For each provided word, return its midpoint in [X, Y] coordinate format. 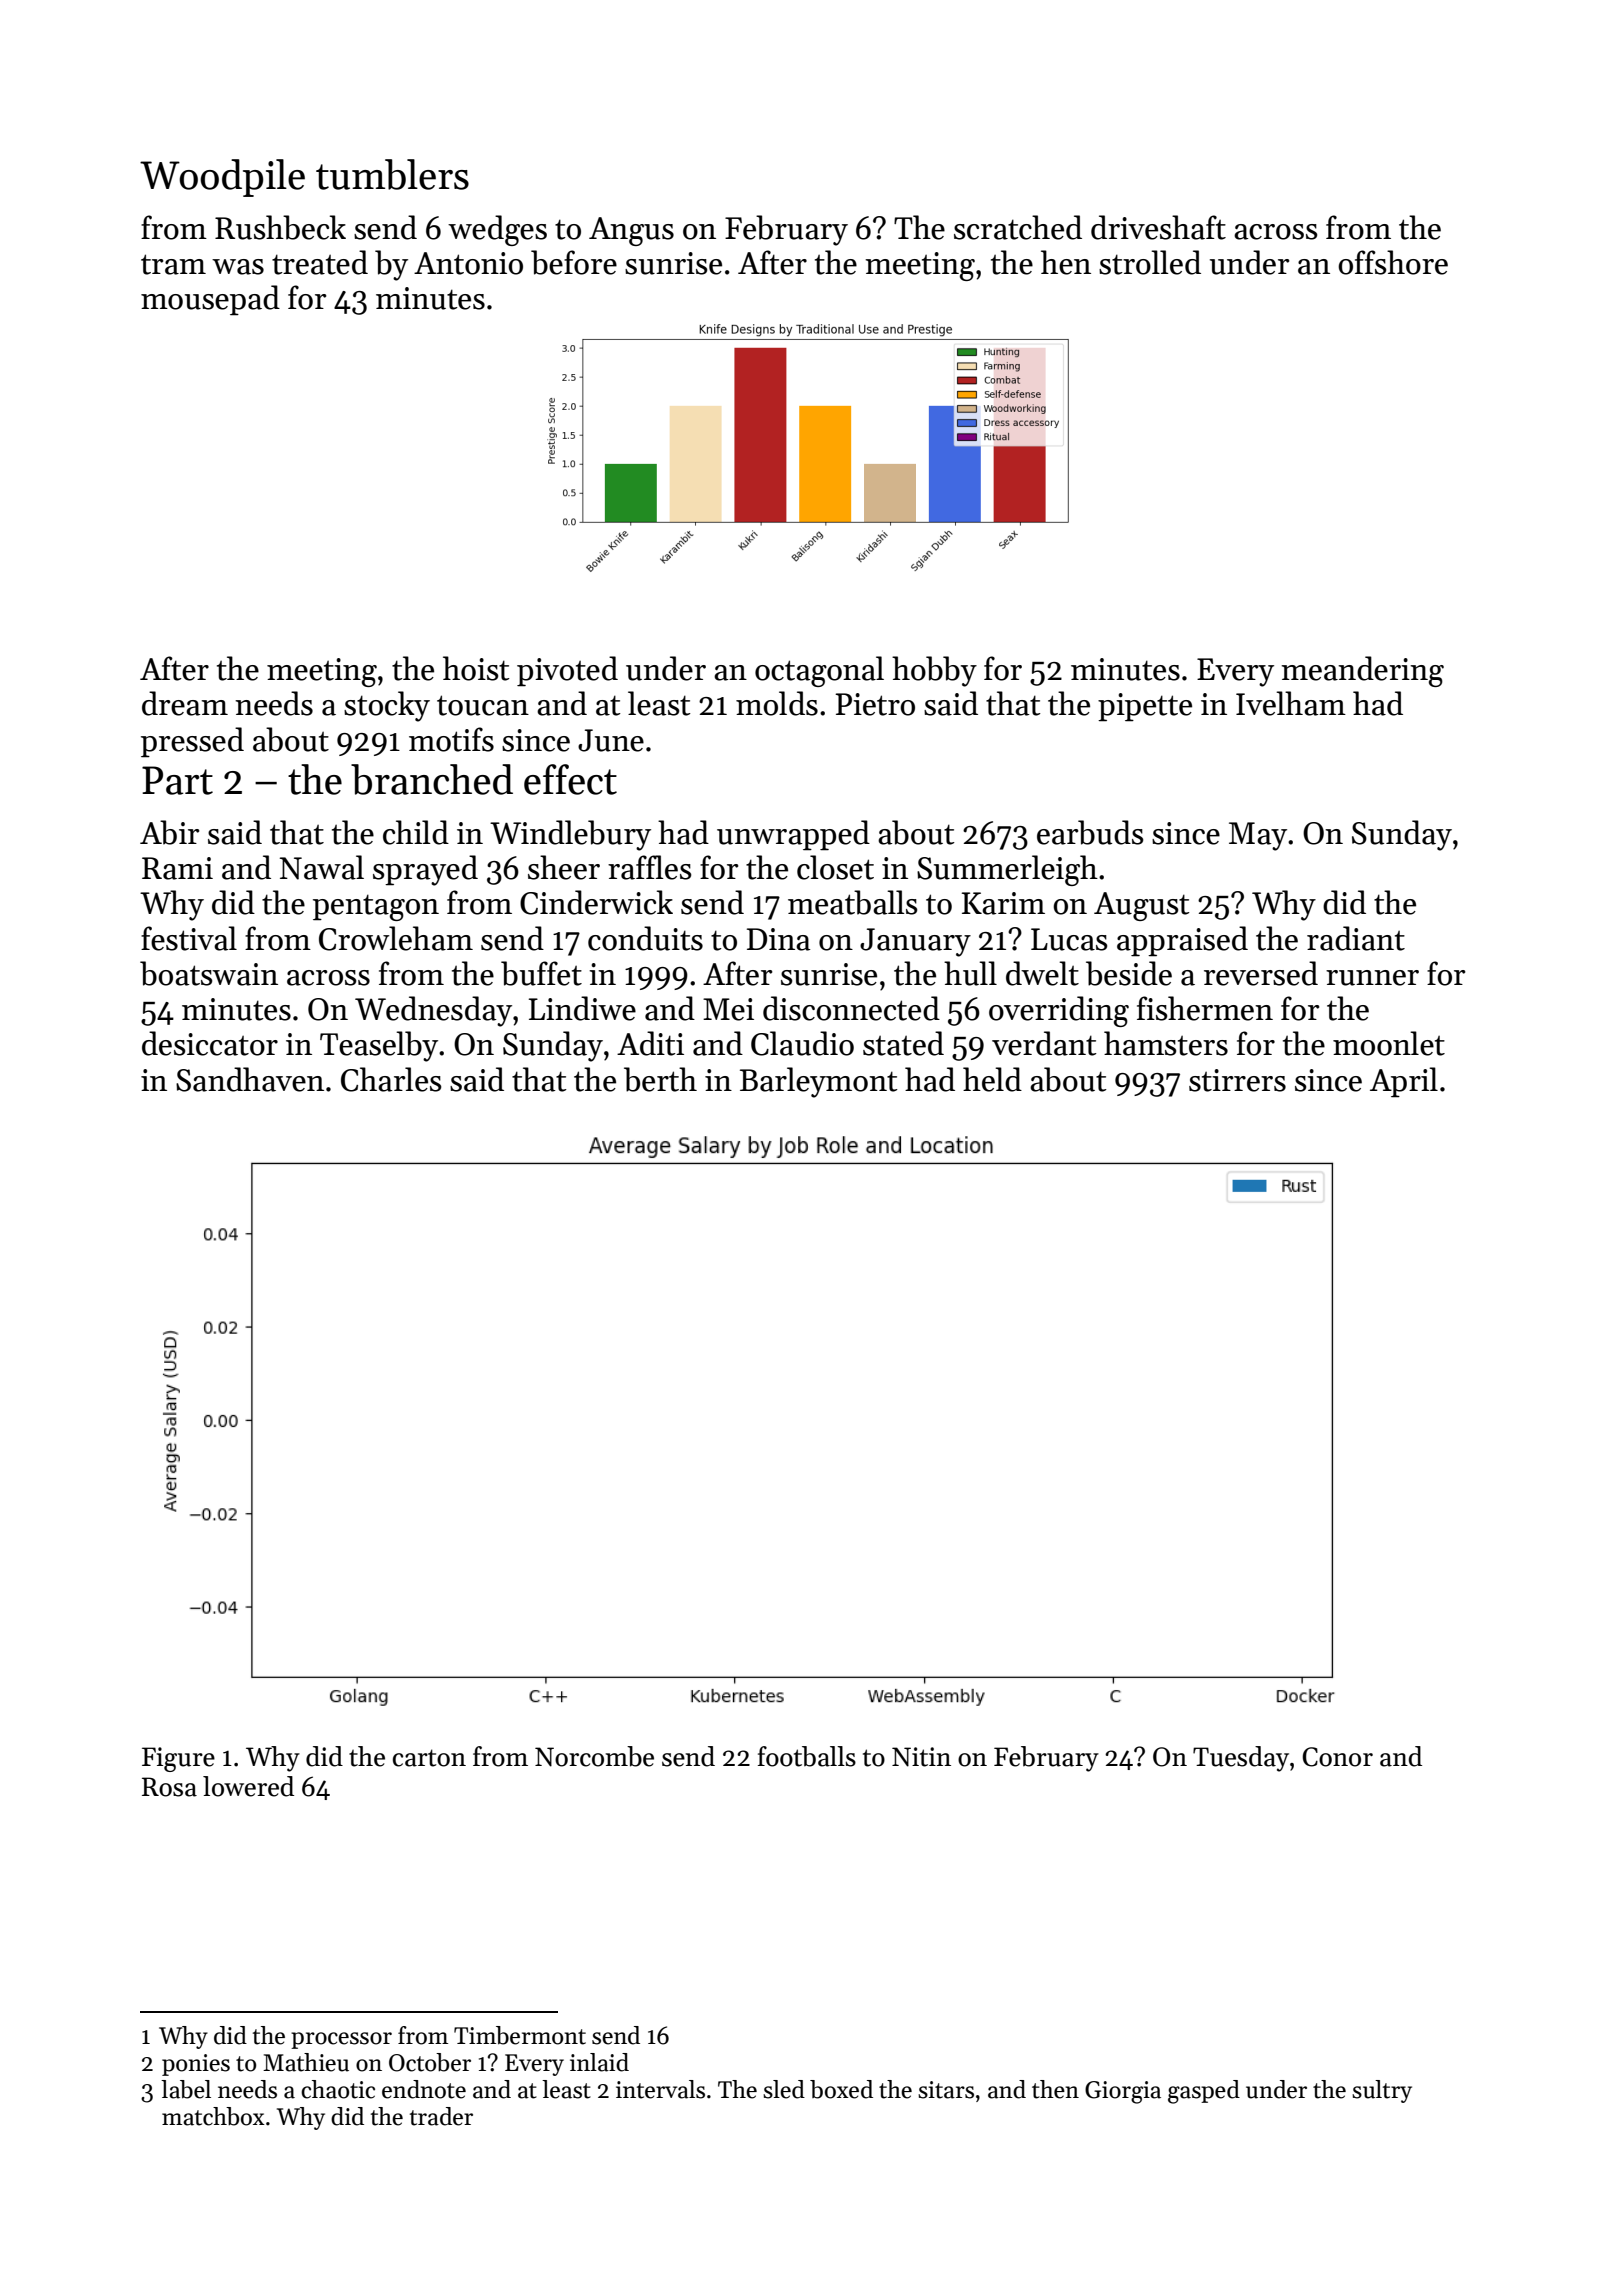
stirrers [1237, 1080]
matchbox [213, 2116]
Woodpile [222, 178]
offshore [1393, 262]
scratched [1018, 227]
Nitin [921, 1757]
